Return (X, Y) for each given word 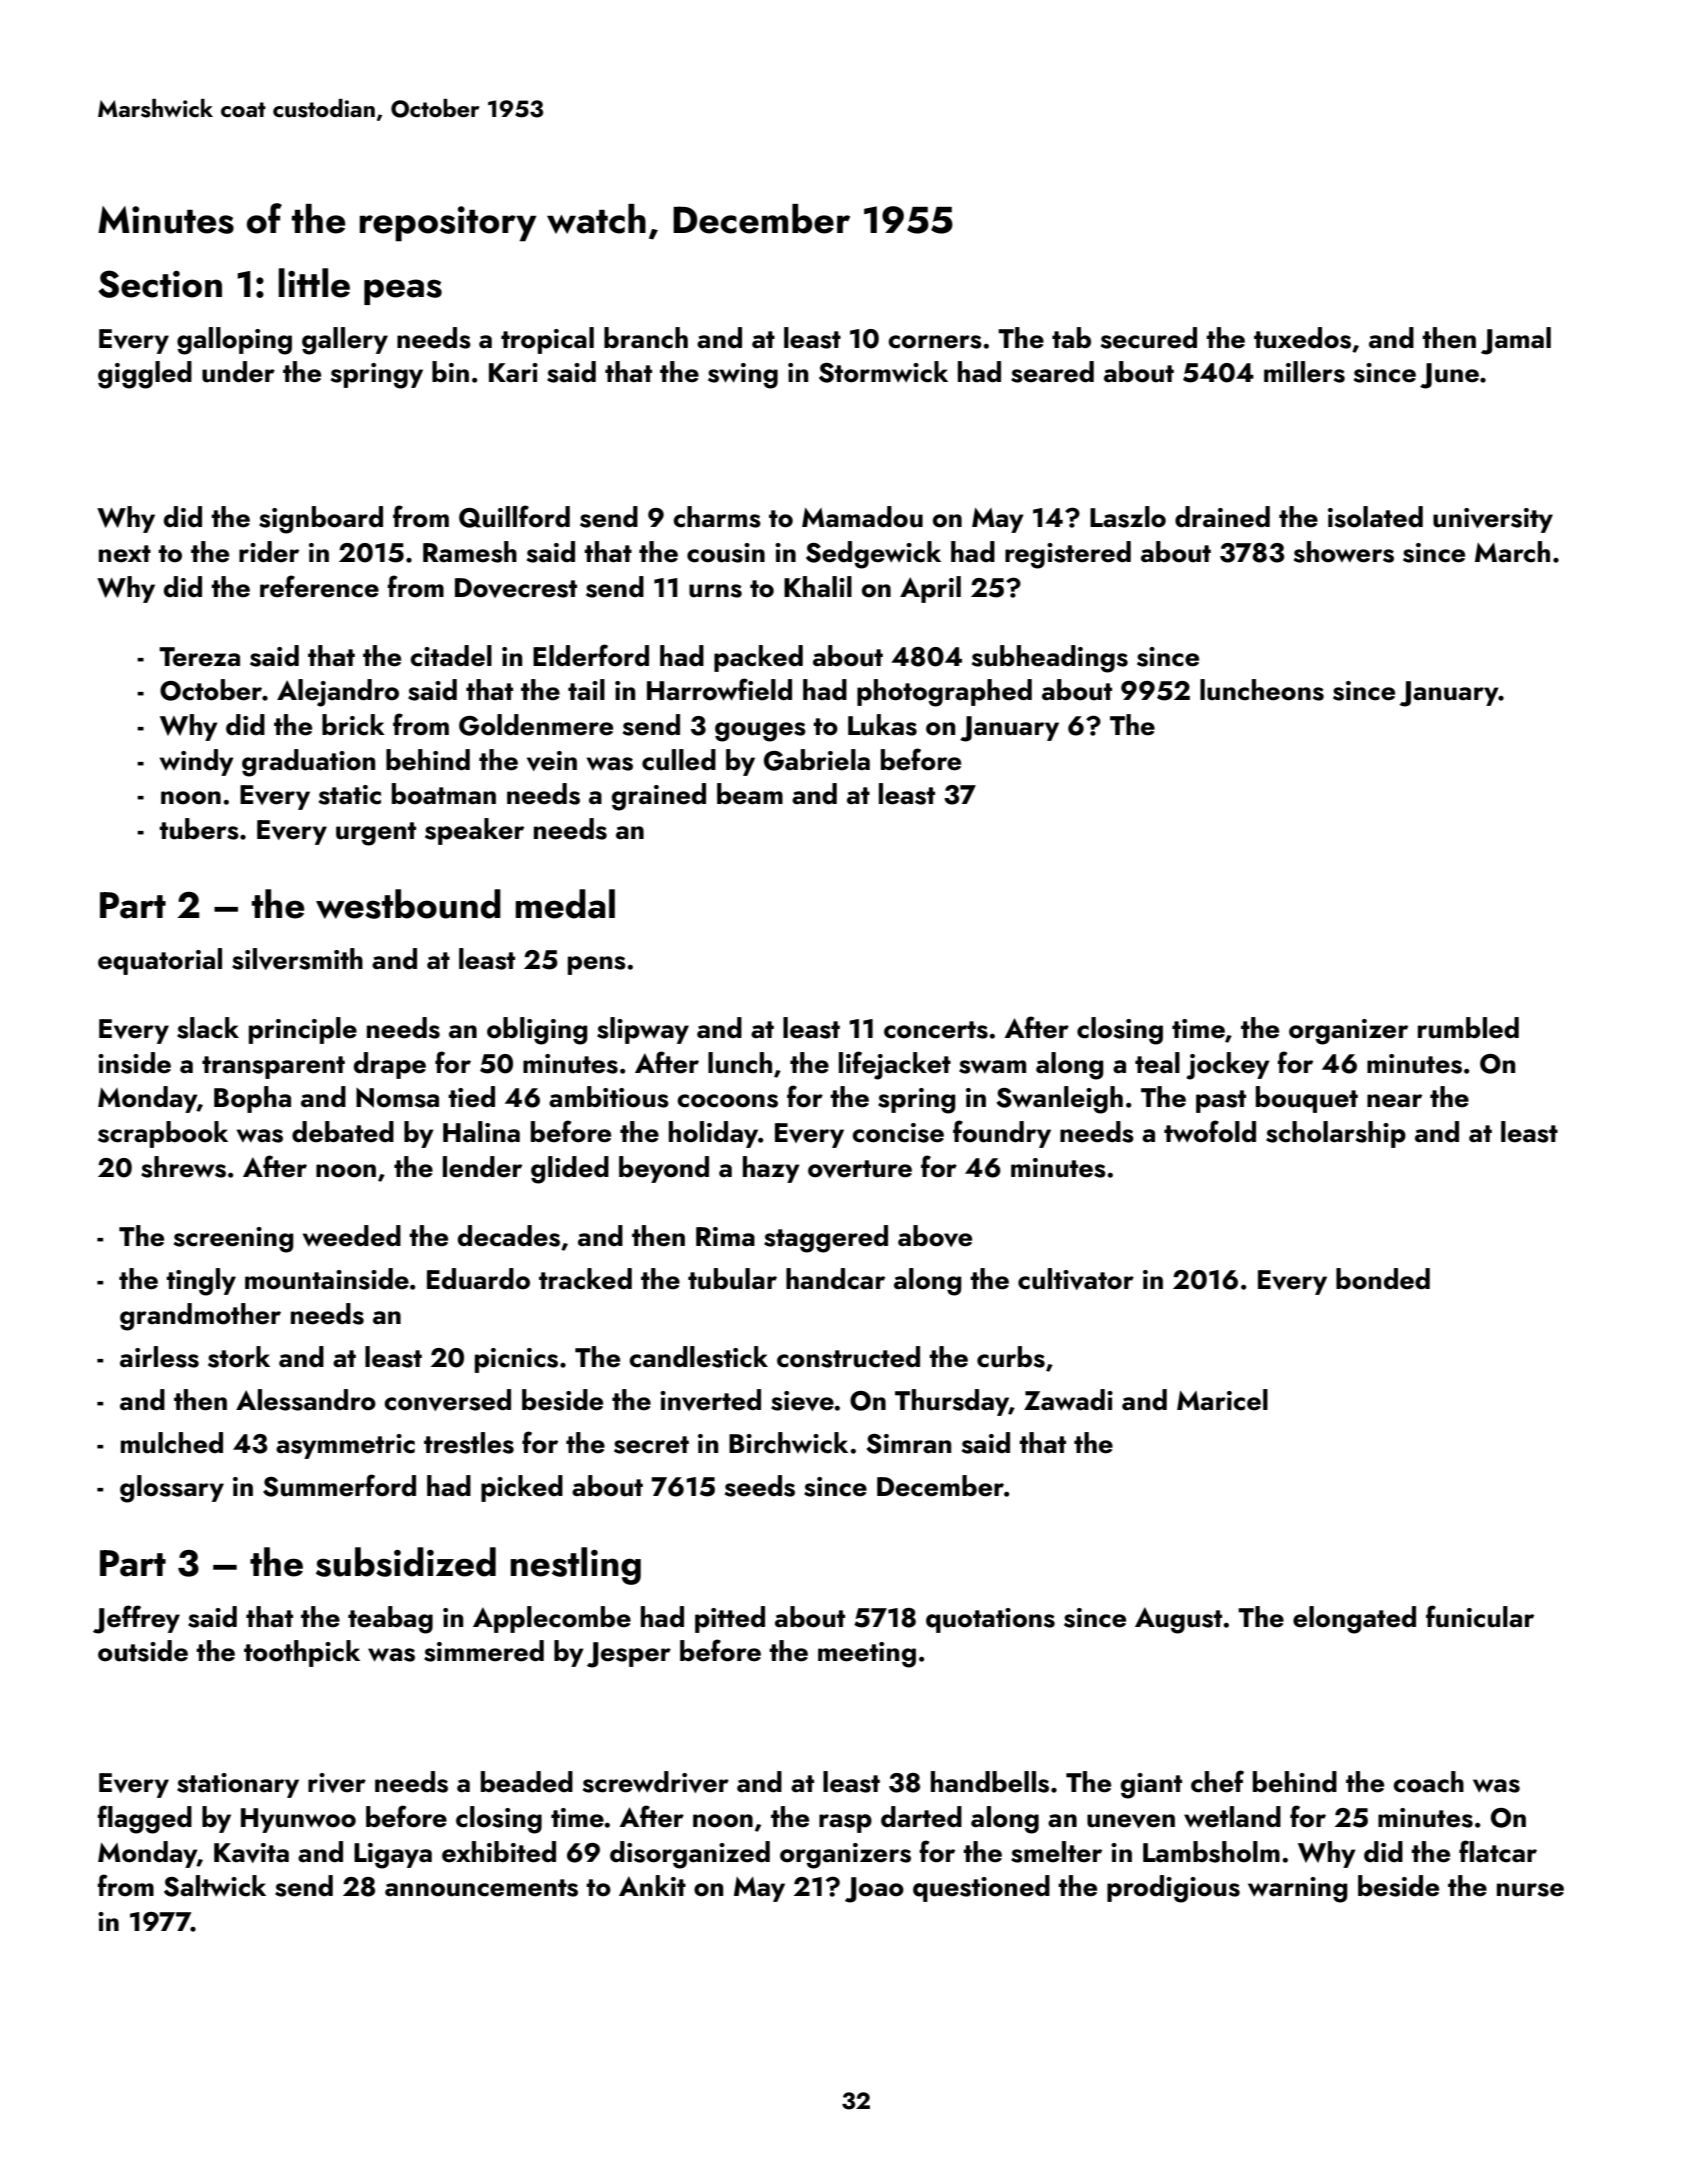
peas (403, 292)
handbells (990, 1782)
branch (646, 338)
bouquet (1307, 1099)
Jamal (1516, 341)
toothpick (302, 1653)
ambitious (609, 1097)
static (350, 795)
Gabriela (817, 760)
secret (651, 1445)
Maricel (1222, 1400)
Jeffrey (136, 1619)
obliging (537, 1031)
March (1512, 552)
